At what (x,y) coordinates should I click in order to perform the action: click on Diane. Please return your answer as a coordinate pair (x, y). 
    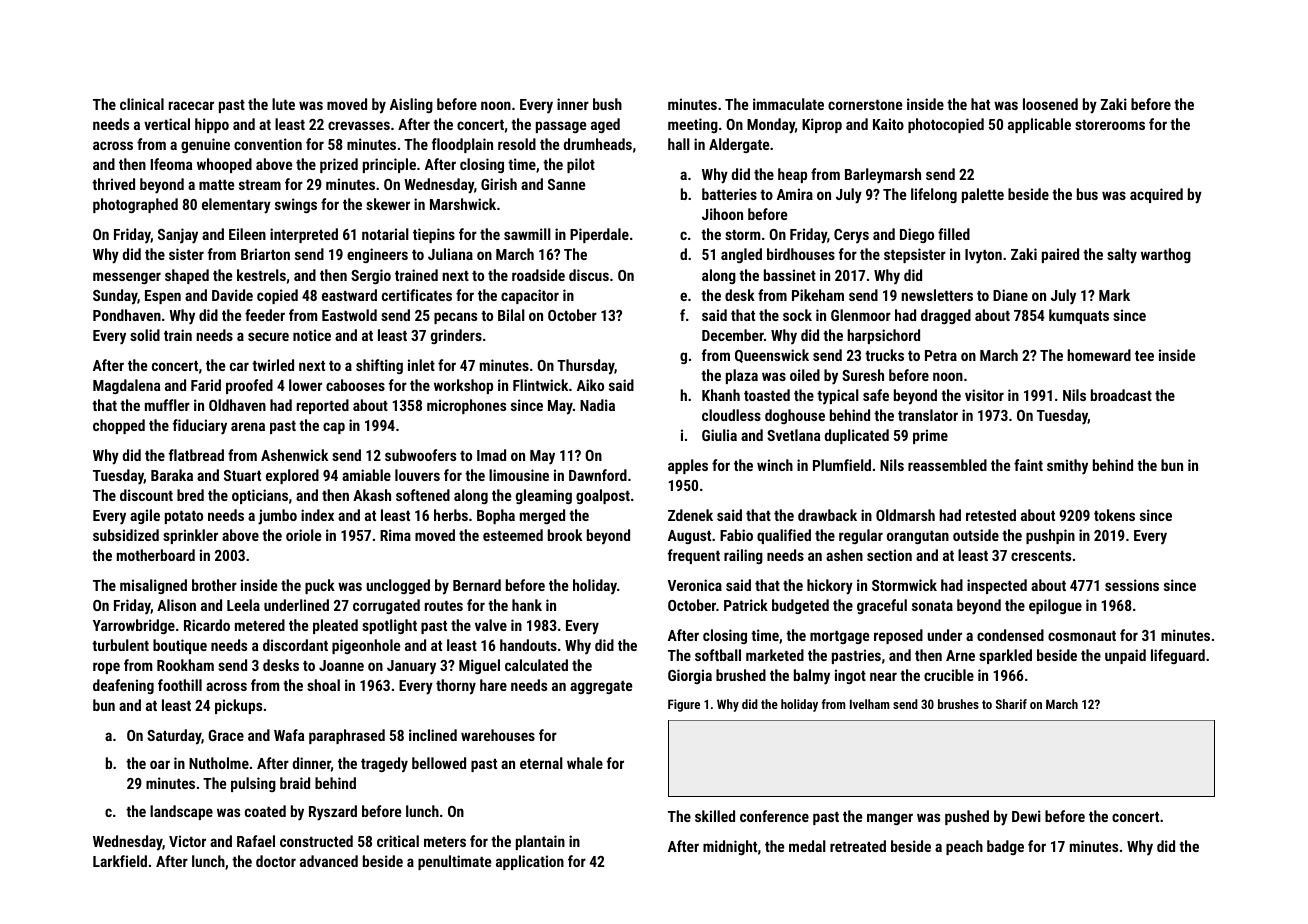
    Looking at the image, I should click on (1010, 295).
